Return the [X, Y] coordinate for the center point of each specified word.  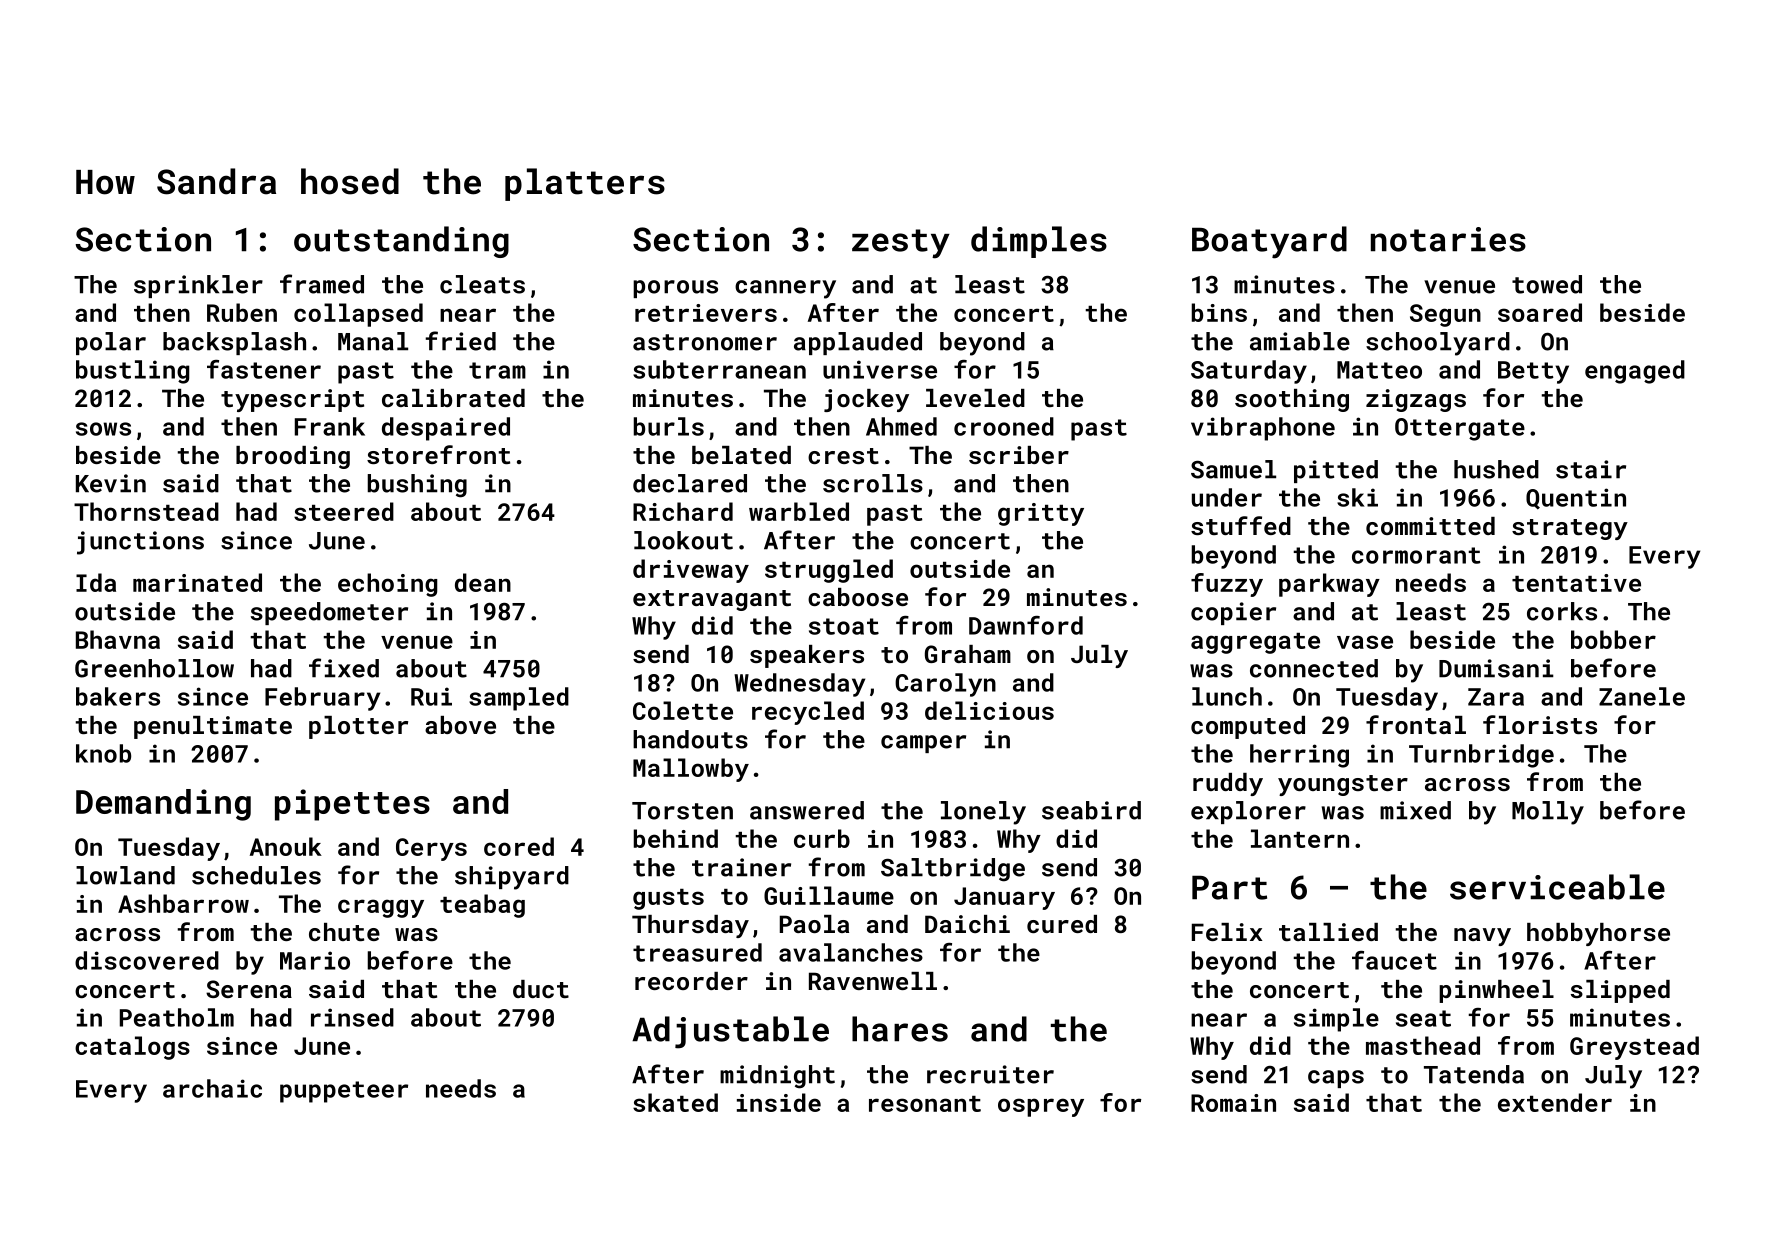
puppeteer [344, 1092]
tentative [1576, 583]
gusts [668, 899]
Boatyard [1269, 242]
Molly [1548, 813]
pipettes [352, 805]
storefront [438, 454]
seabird [1091, 810]
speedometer [329, 613]
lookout [683, 540]
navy [1482, 937]
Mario [315, 960]
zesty [901, 244]
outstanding [401, 242]
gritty [1041, 514]
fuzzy [1227, 585]
